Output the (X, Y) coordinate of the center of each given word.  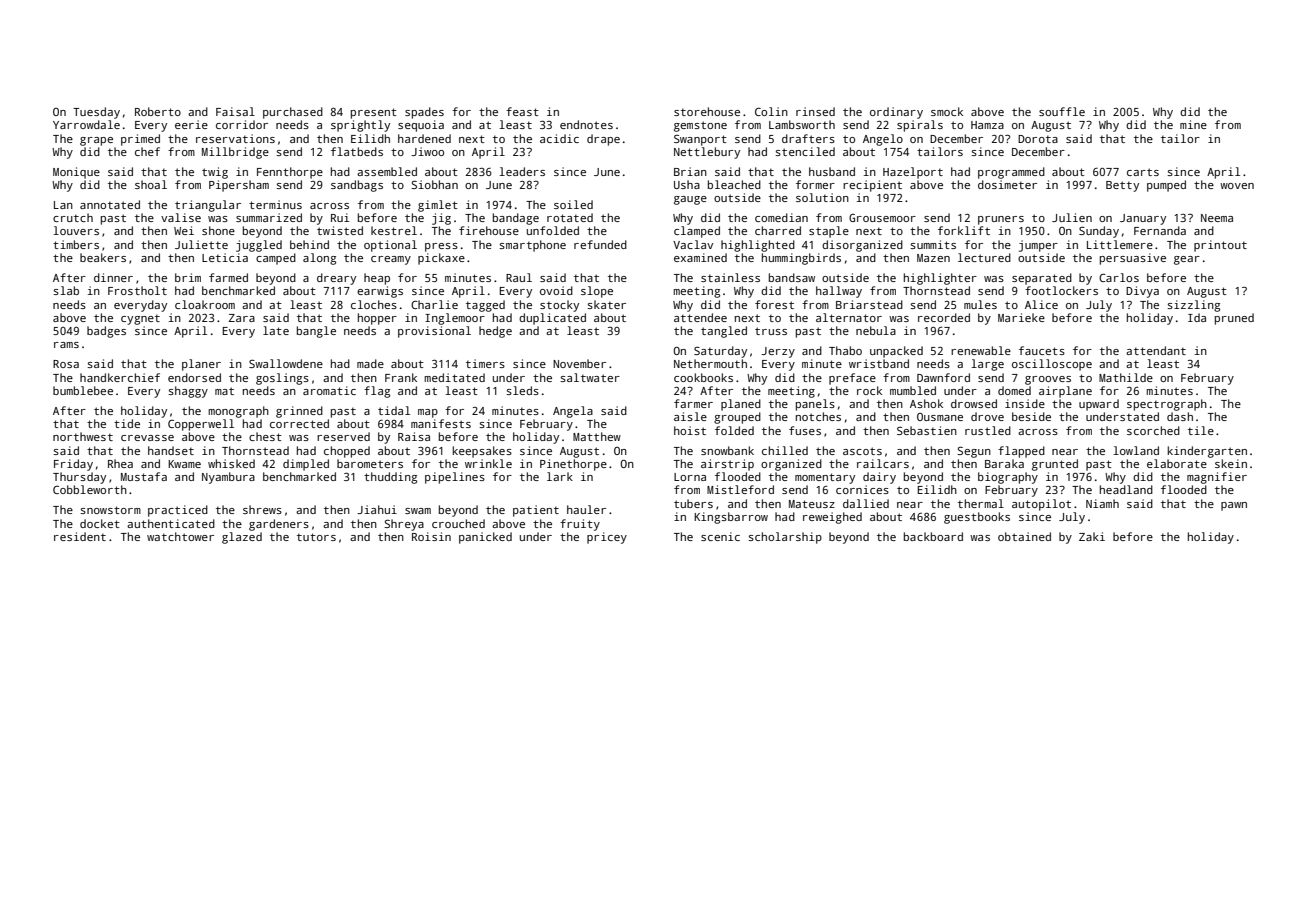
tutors (316, 537)
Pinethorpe (573, 465)
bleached (734, 184)
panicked (485, 538)
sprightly (360, 126)
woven (1237, 186)
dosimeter (1007, 184)
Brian (690, 171)
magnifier (1217, 478)
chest (265, 436)
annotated (110, 204)
